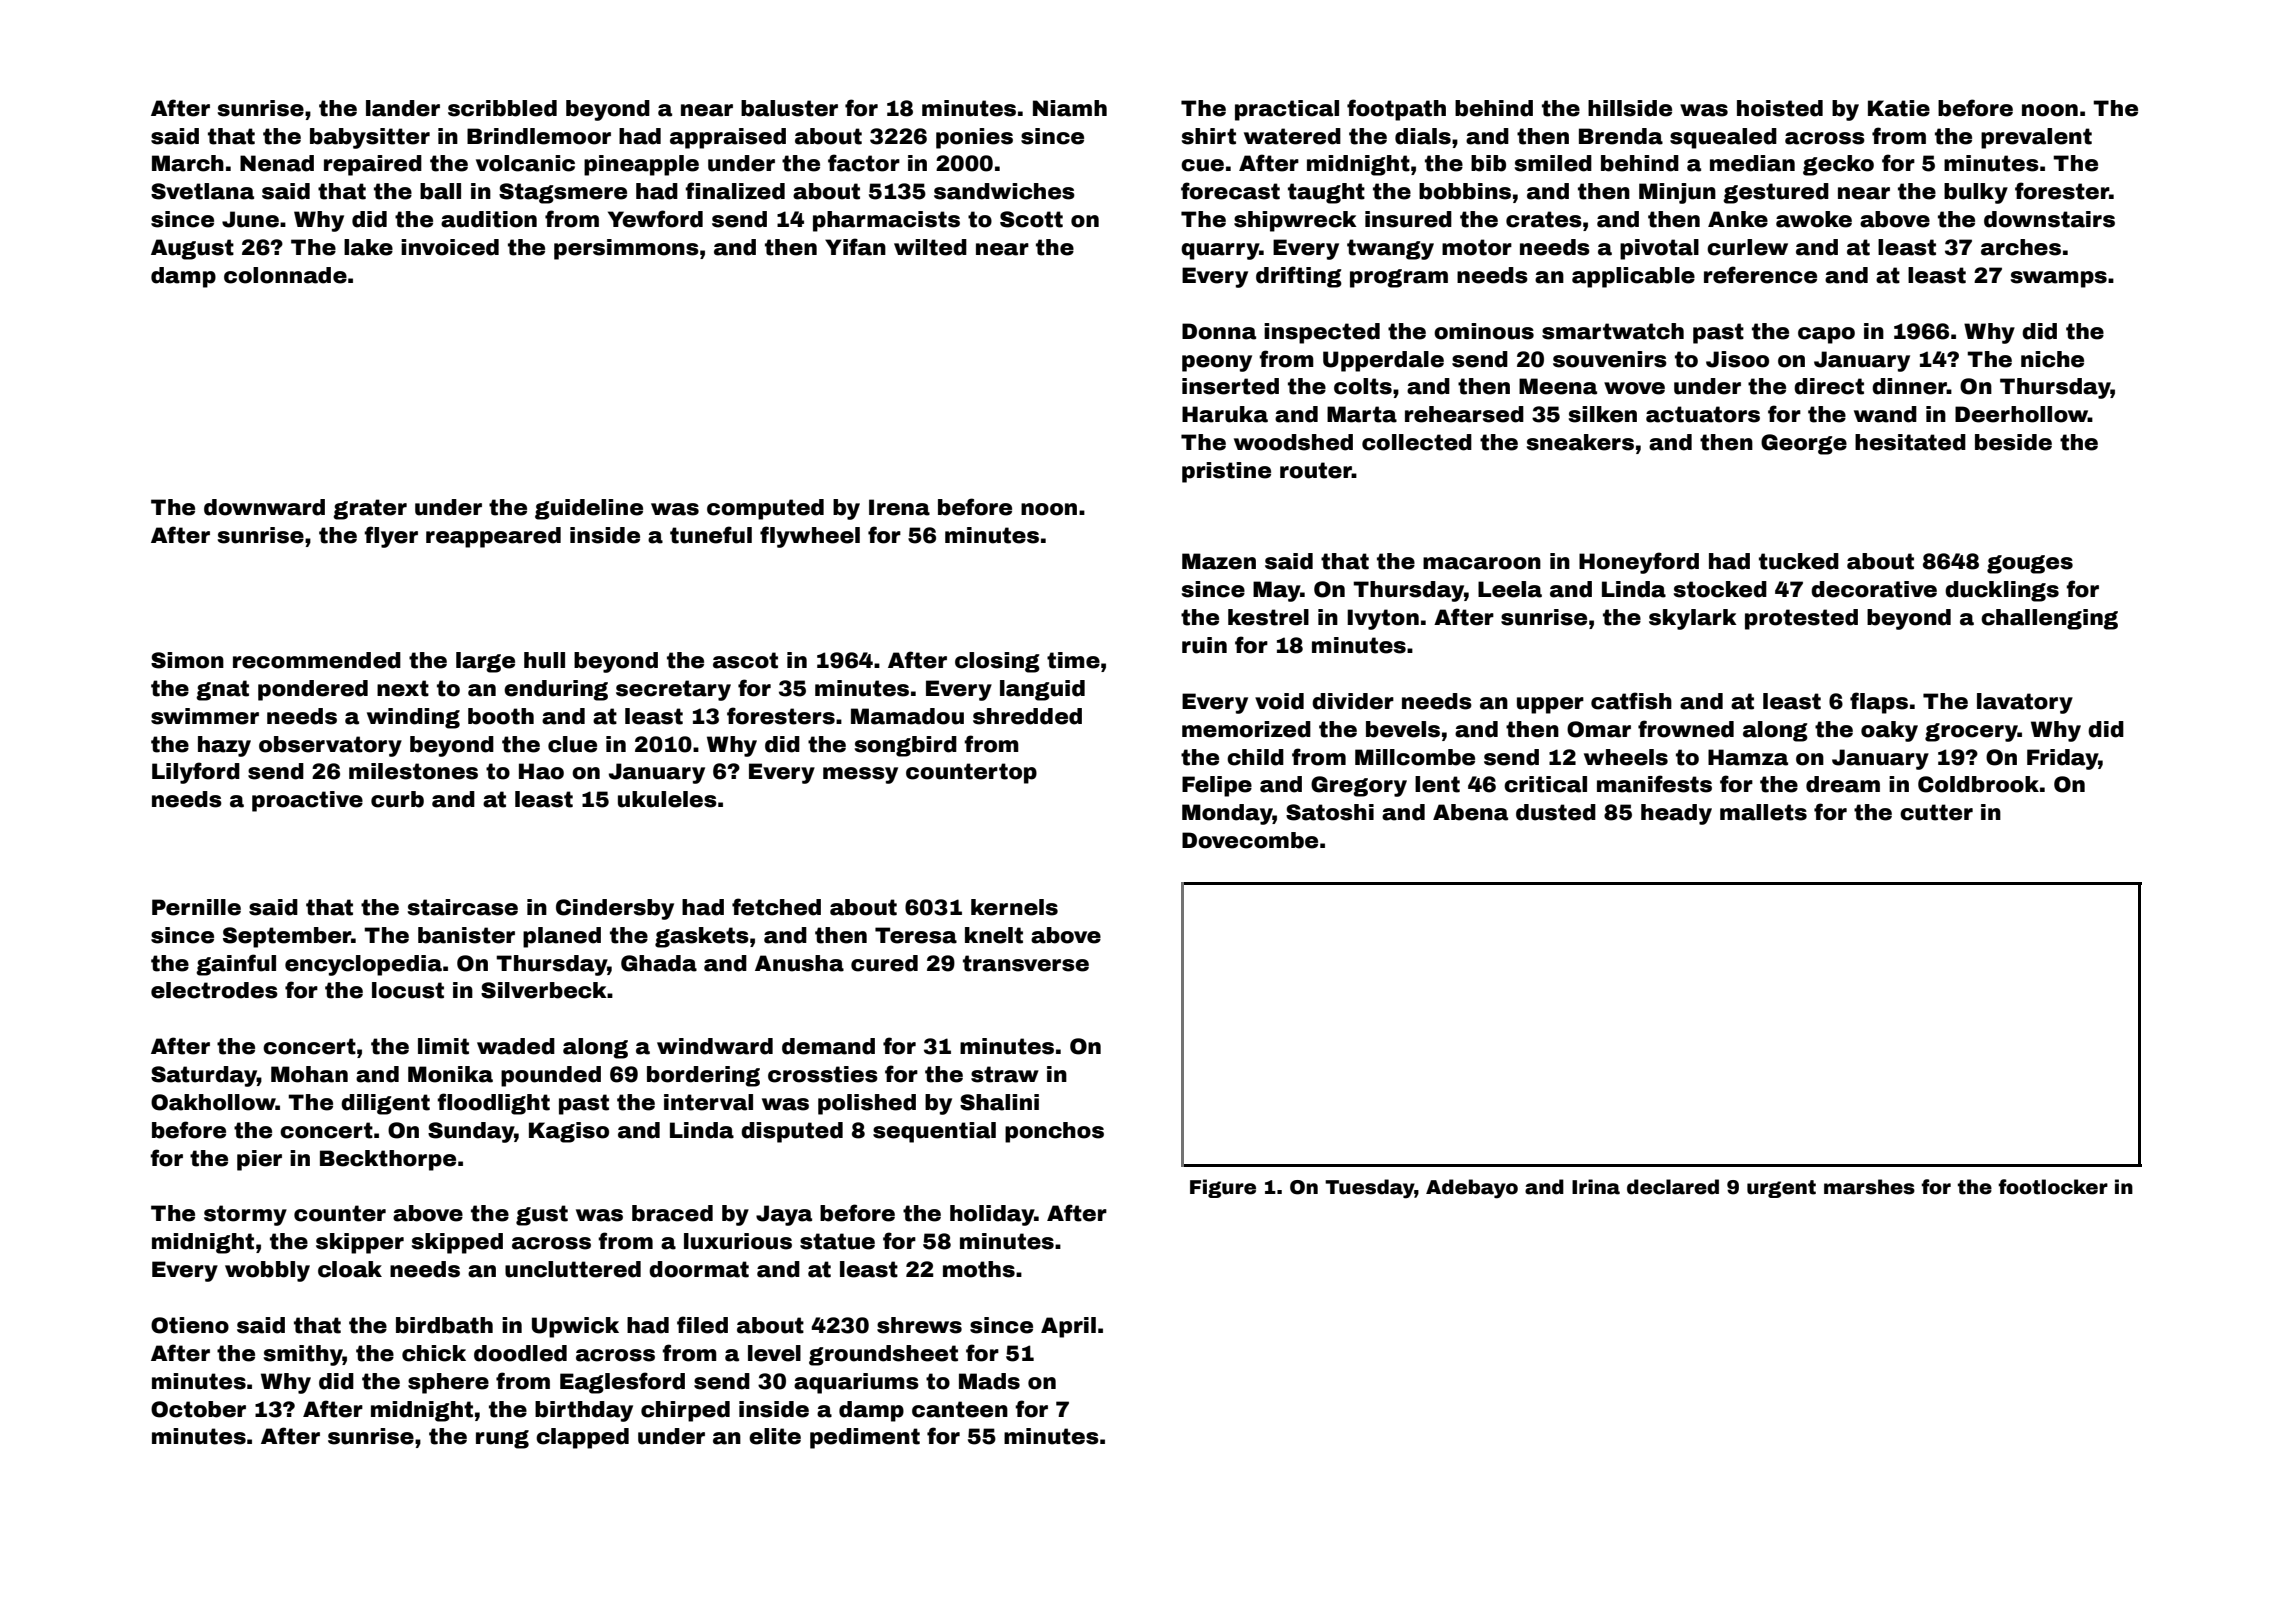  What do you see at coordinates (1673, 1187) in the screenshot?
I see `declared` at bounding box center [1673, 1187].
